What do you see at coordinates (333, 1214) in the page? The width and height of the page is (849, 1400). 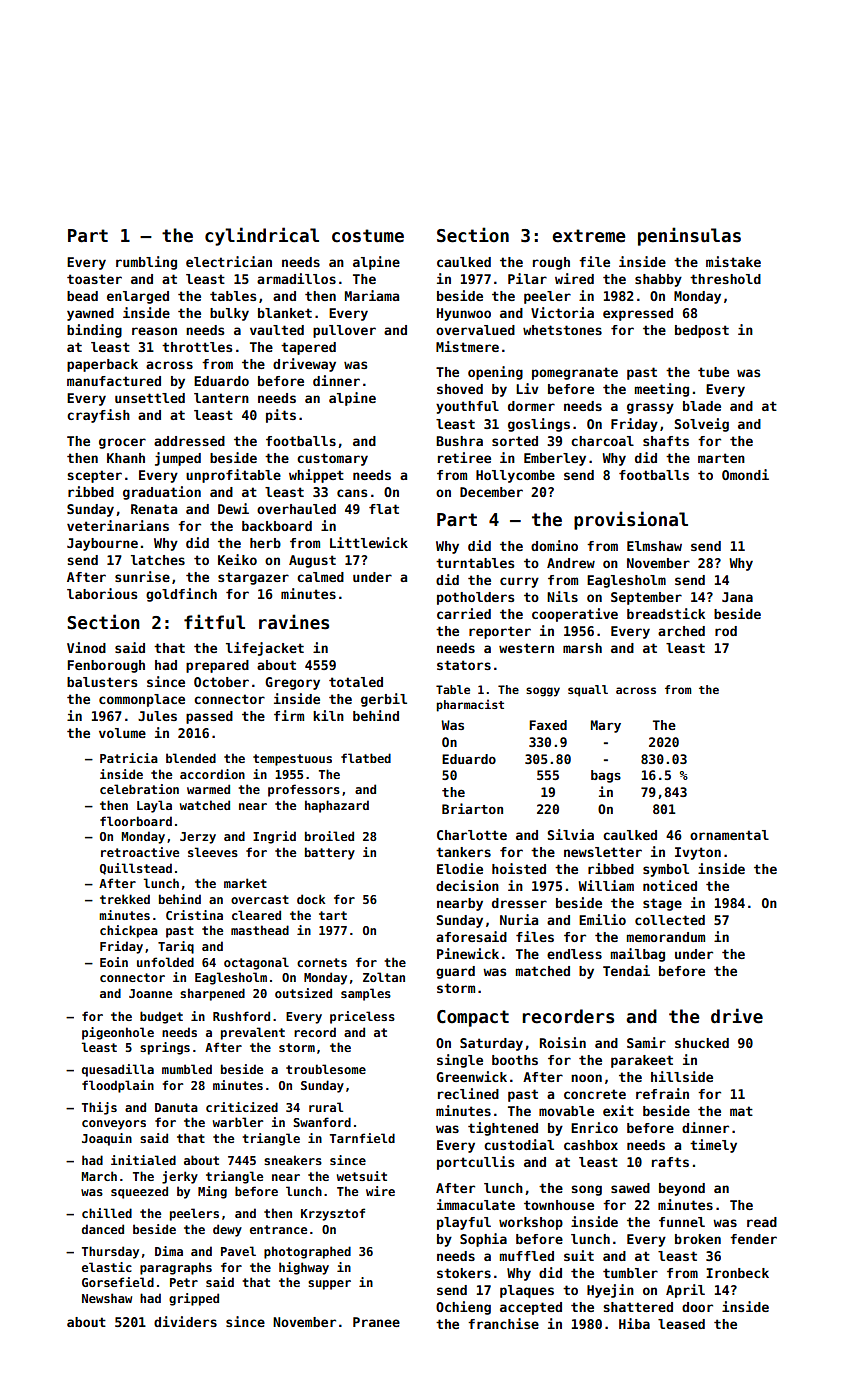 I see `Krzysztof` at bounding box center [333, 1214].
